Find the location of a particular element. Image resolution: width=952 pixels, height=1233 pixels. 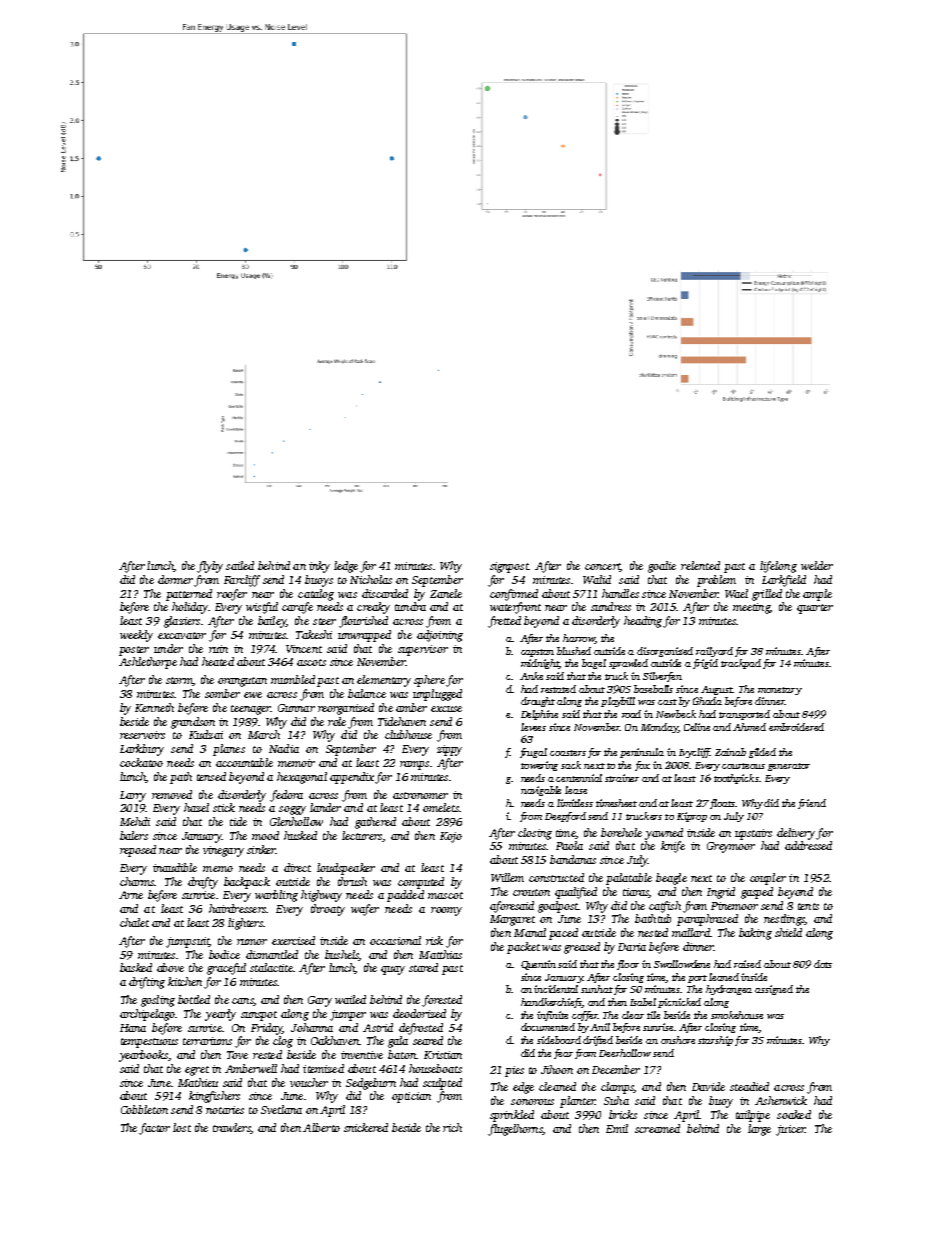

welder is located at coordinates (817, 565).
